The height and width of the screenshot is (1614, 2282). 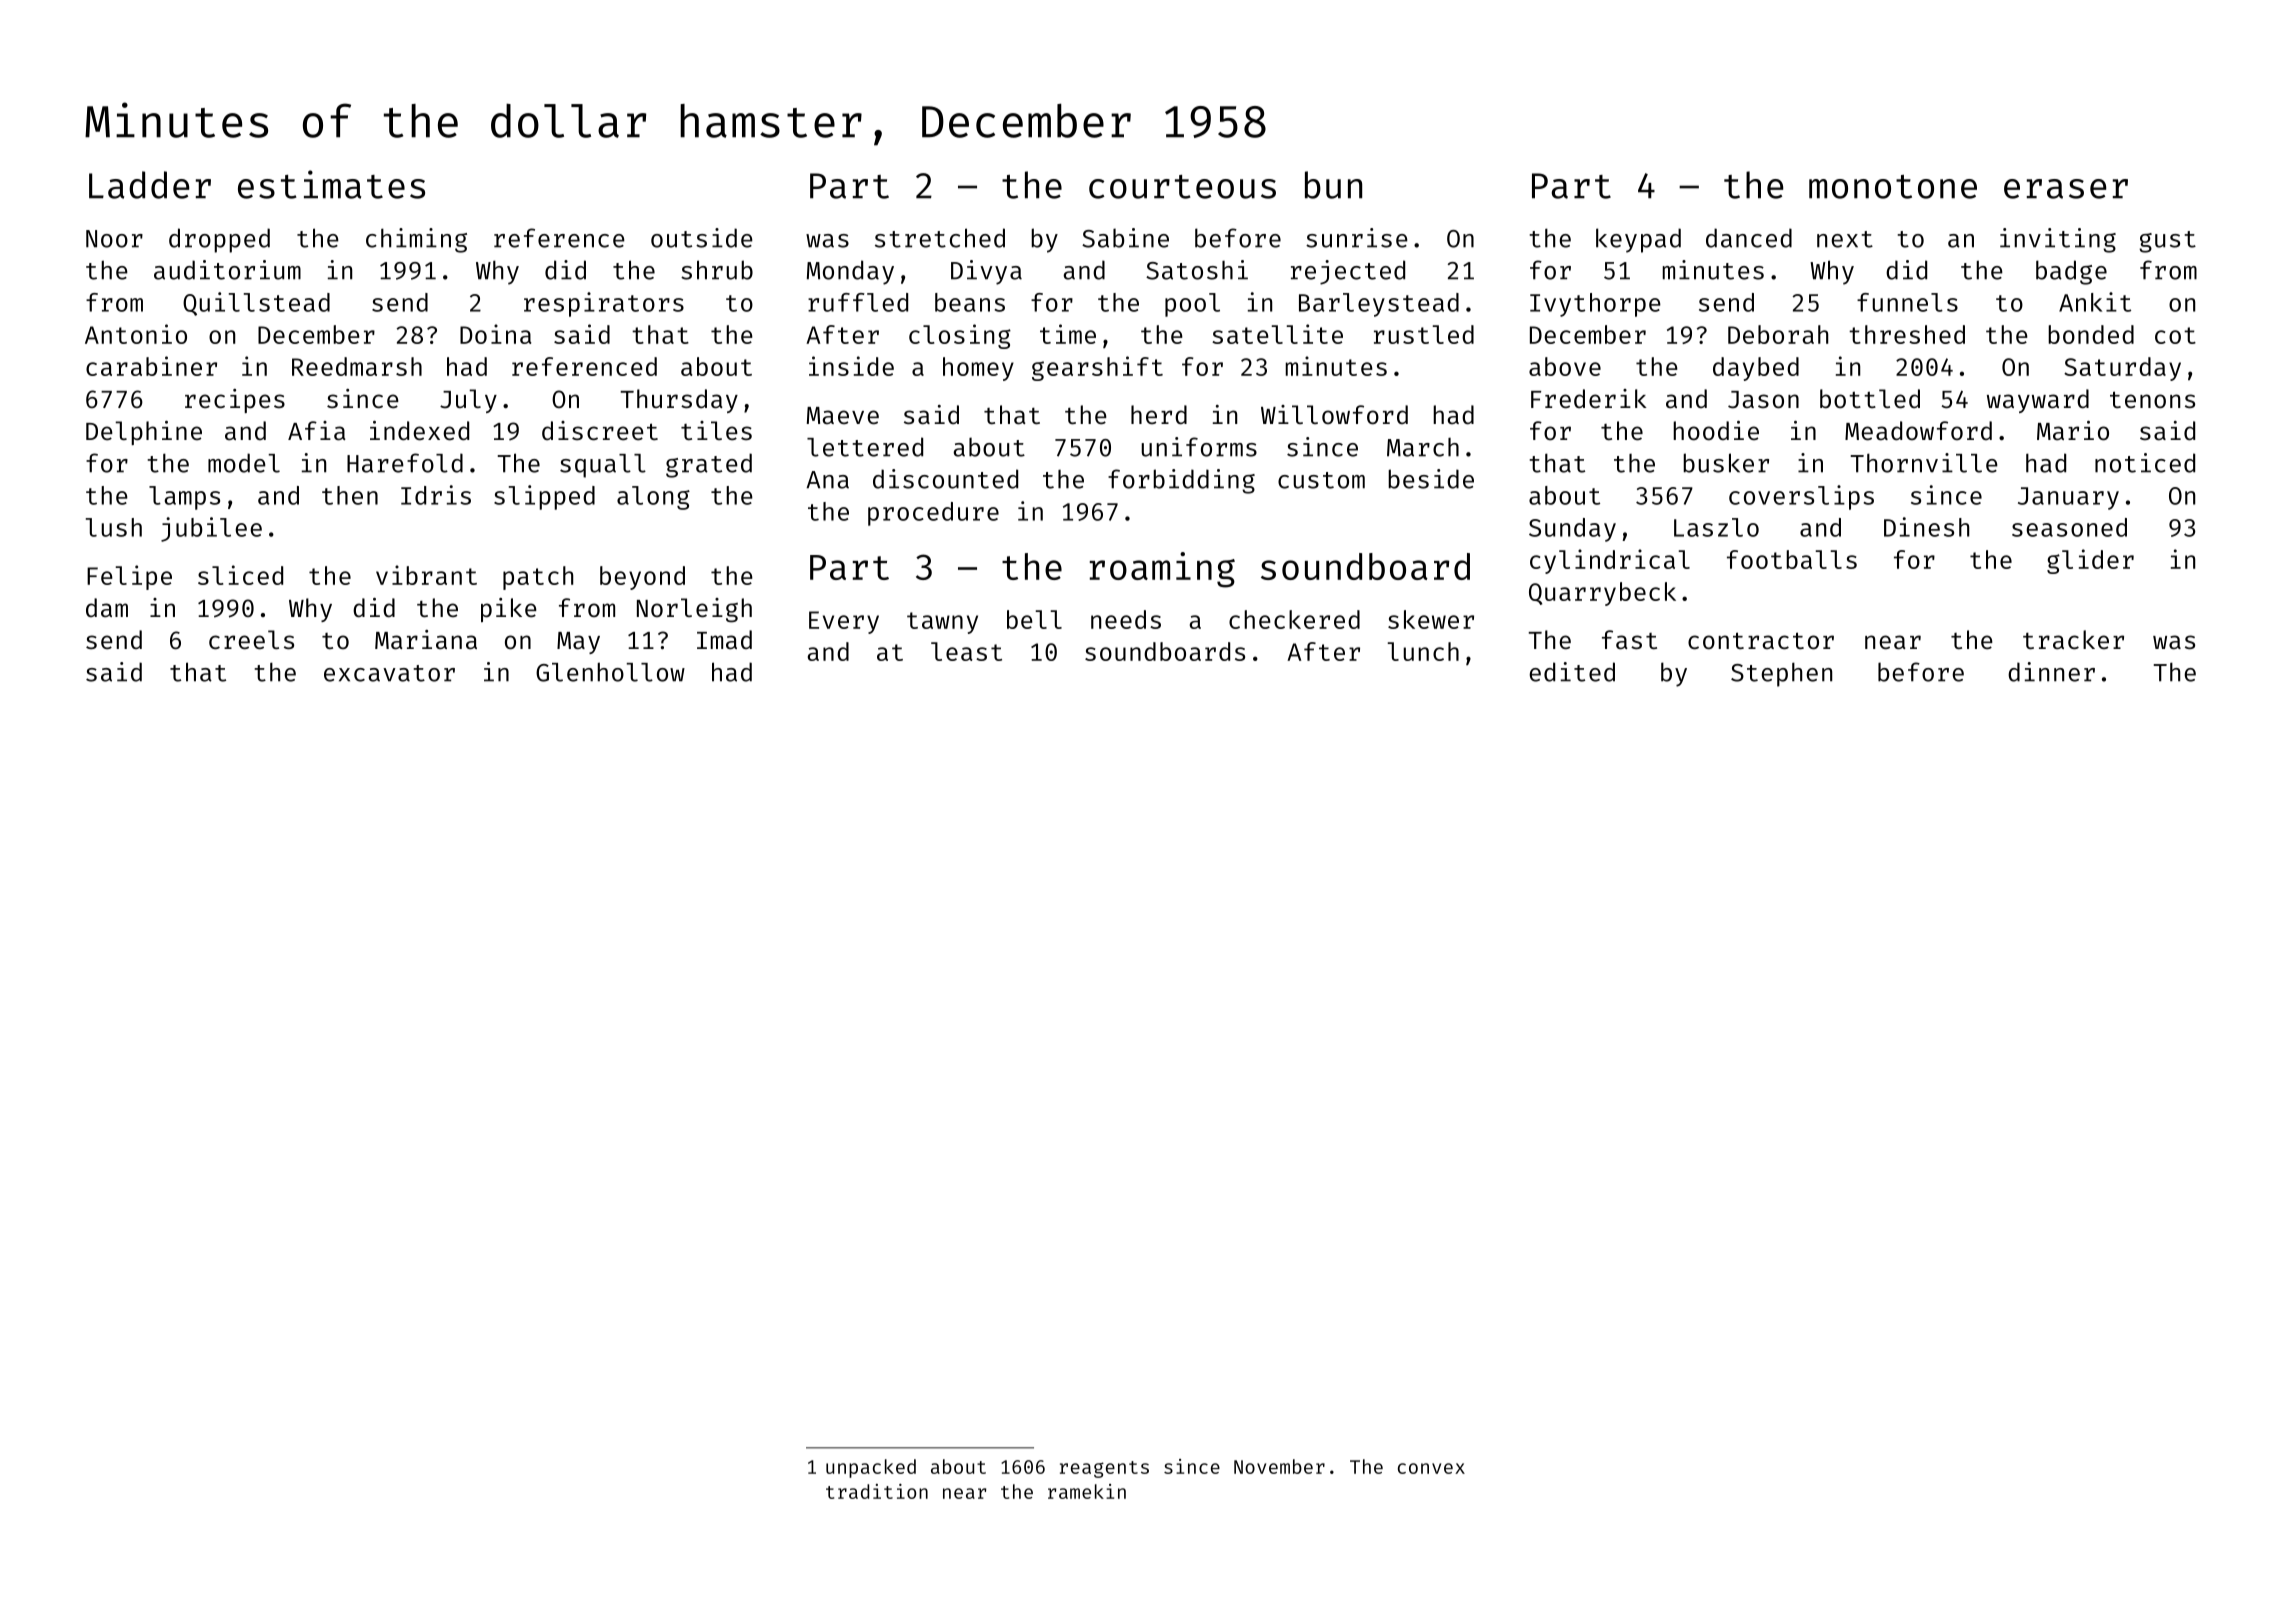 What do you see at coordinates (2051, 672) in the screenshot?
I see `dinner` at bounding box center [2051, 672].
